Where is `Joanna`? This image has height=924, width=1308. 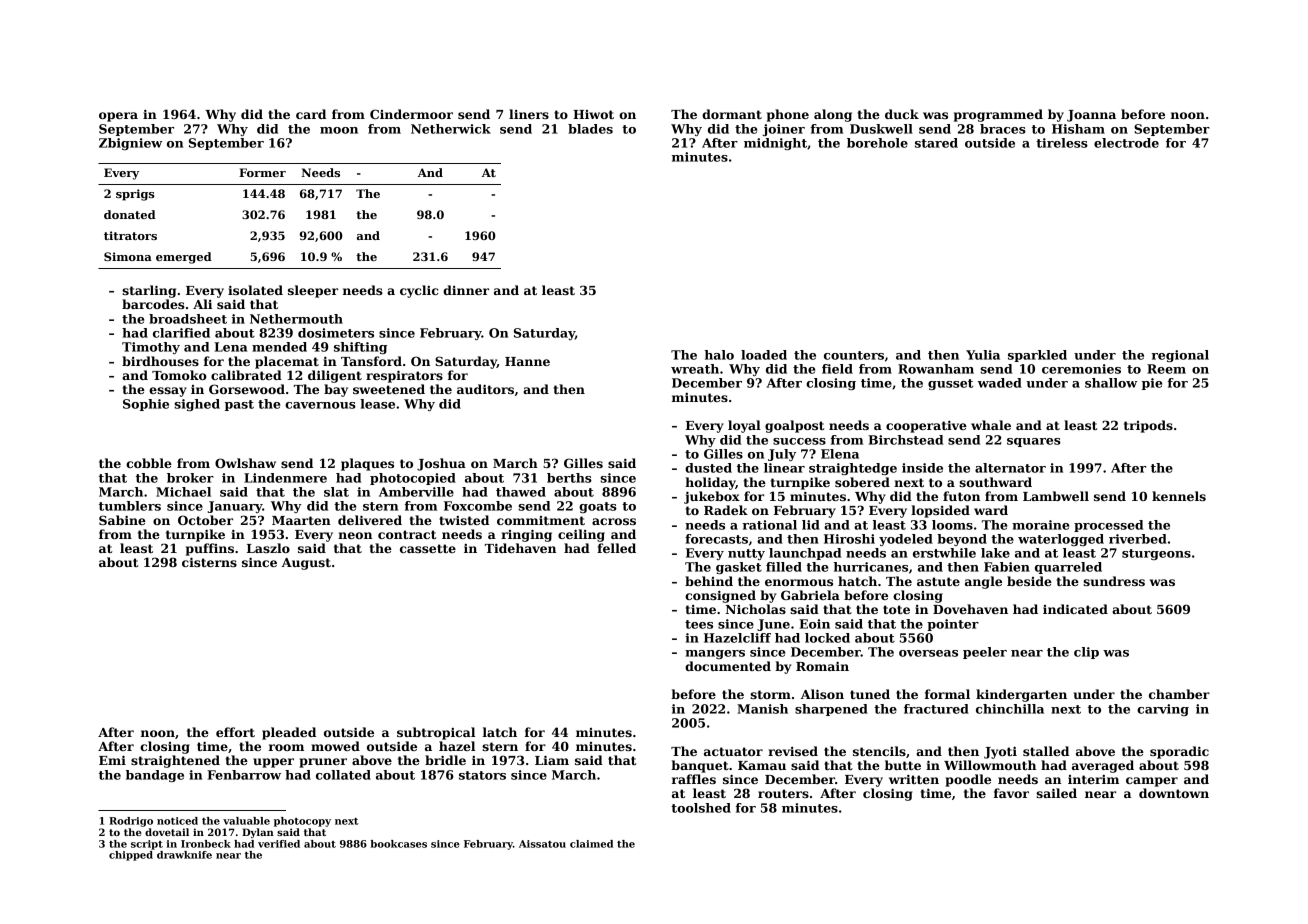 Joanna is located at coordinates (1091, 116).
